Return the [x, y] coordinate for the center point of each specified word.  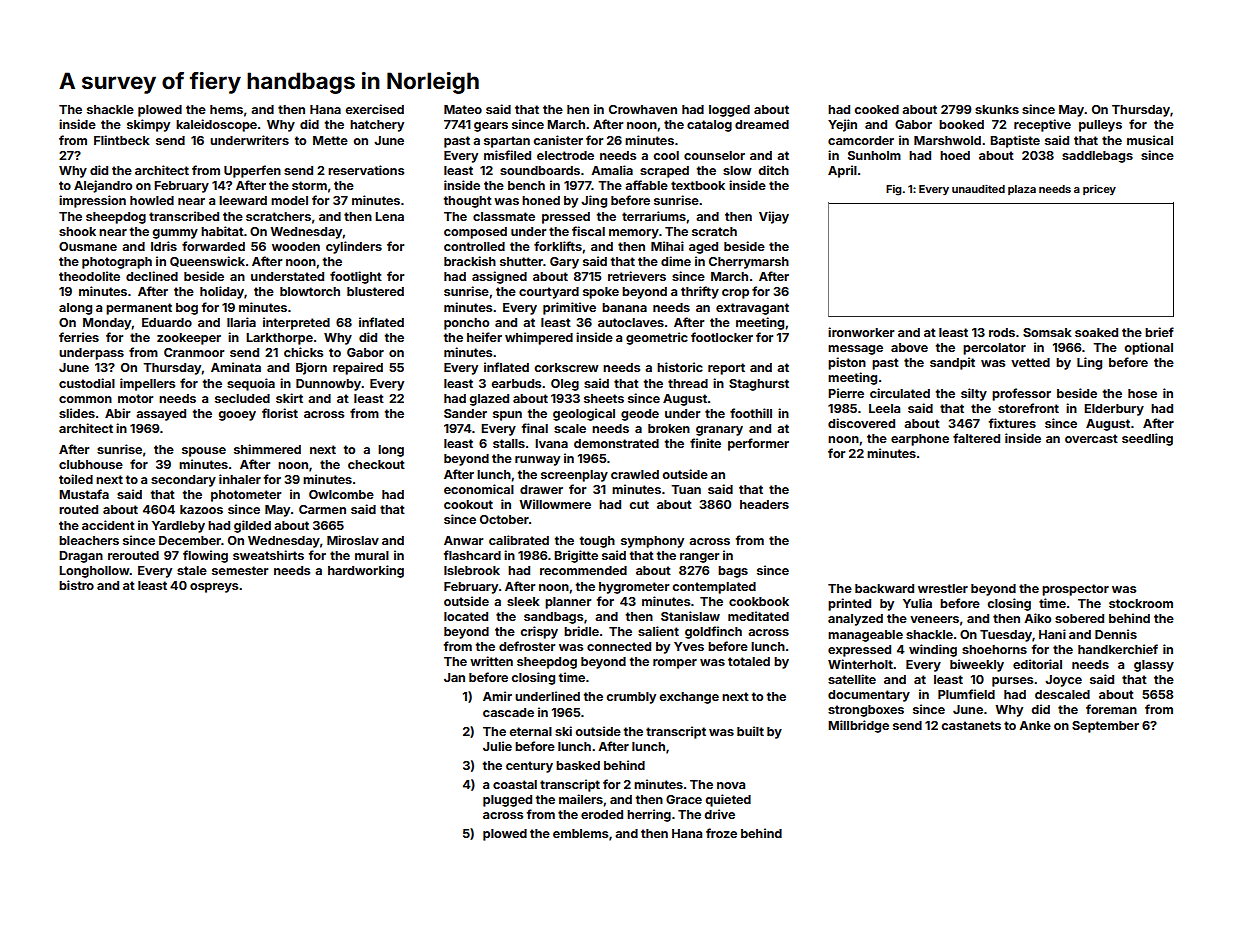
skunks [997, 109]
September [1105, 727]
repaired [358, 368]
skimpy [148, 125]
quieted [728, 800]
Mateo [463, 109]
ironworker [861, 332]
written [491, 661]
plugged [507, 801]
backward [884, 588]
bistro [76, 585]
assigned [499, 277]
